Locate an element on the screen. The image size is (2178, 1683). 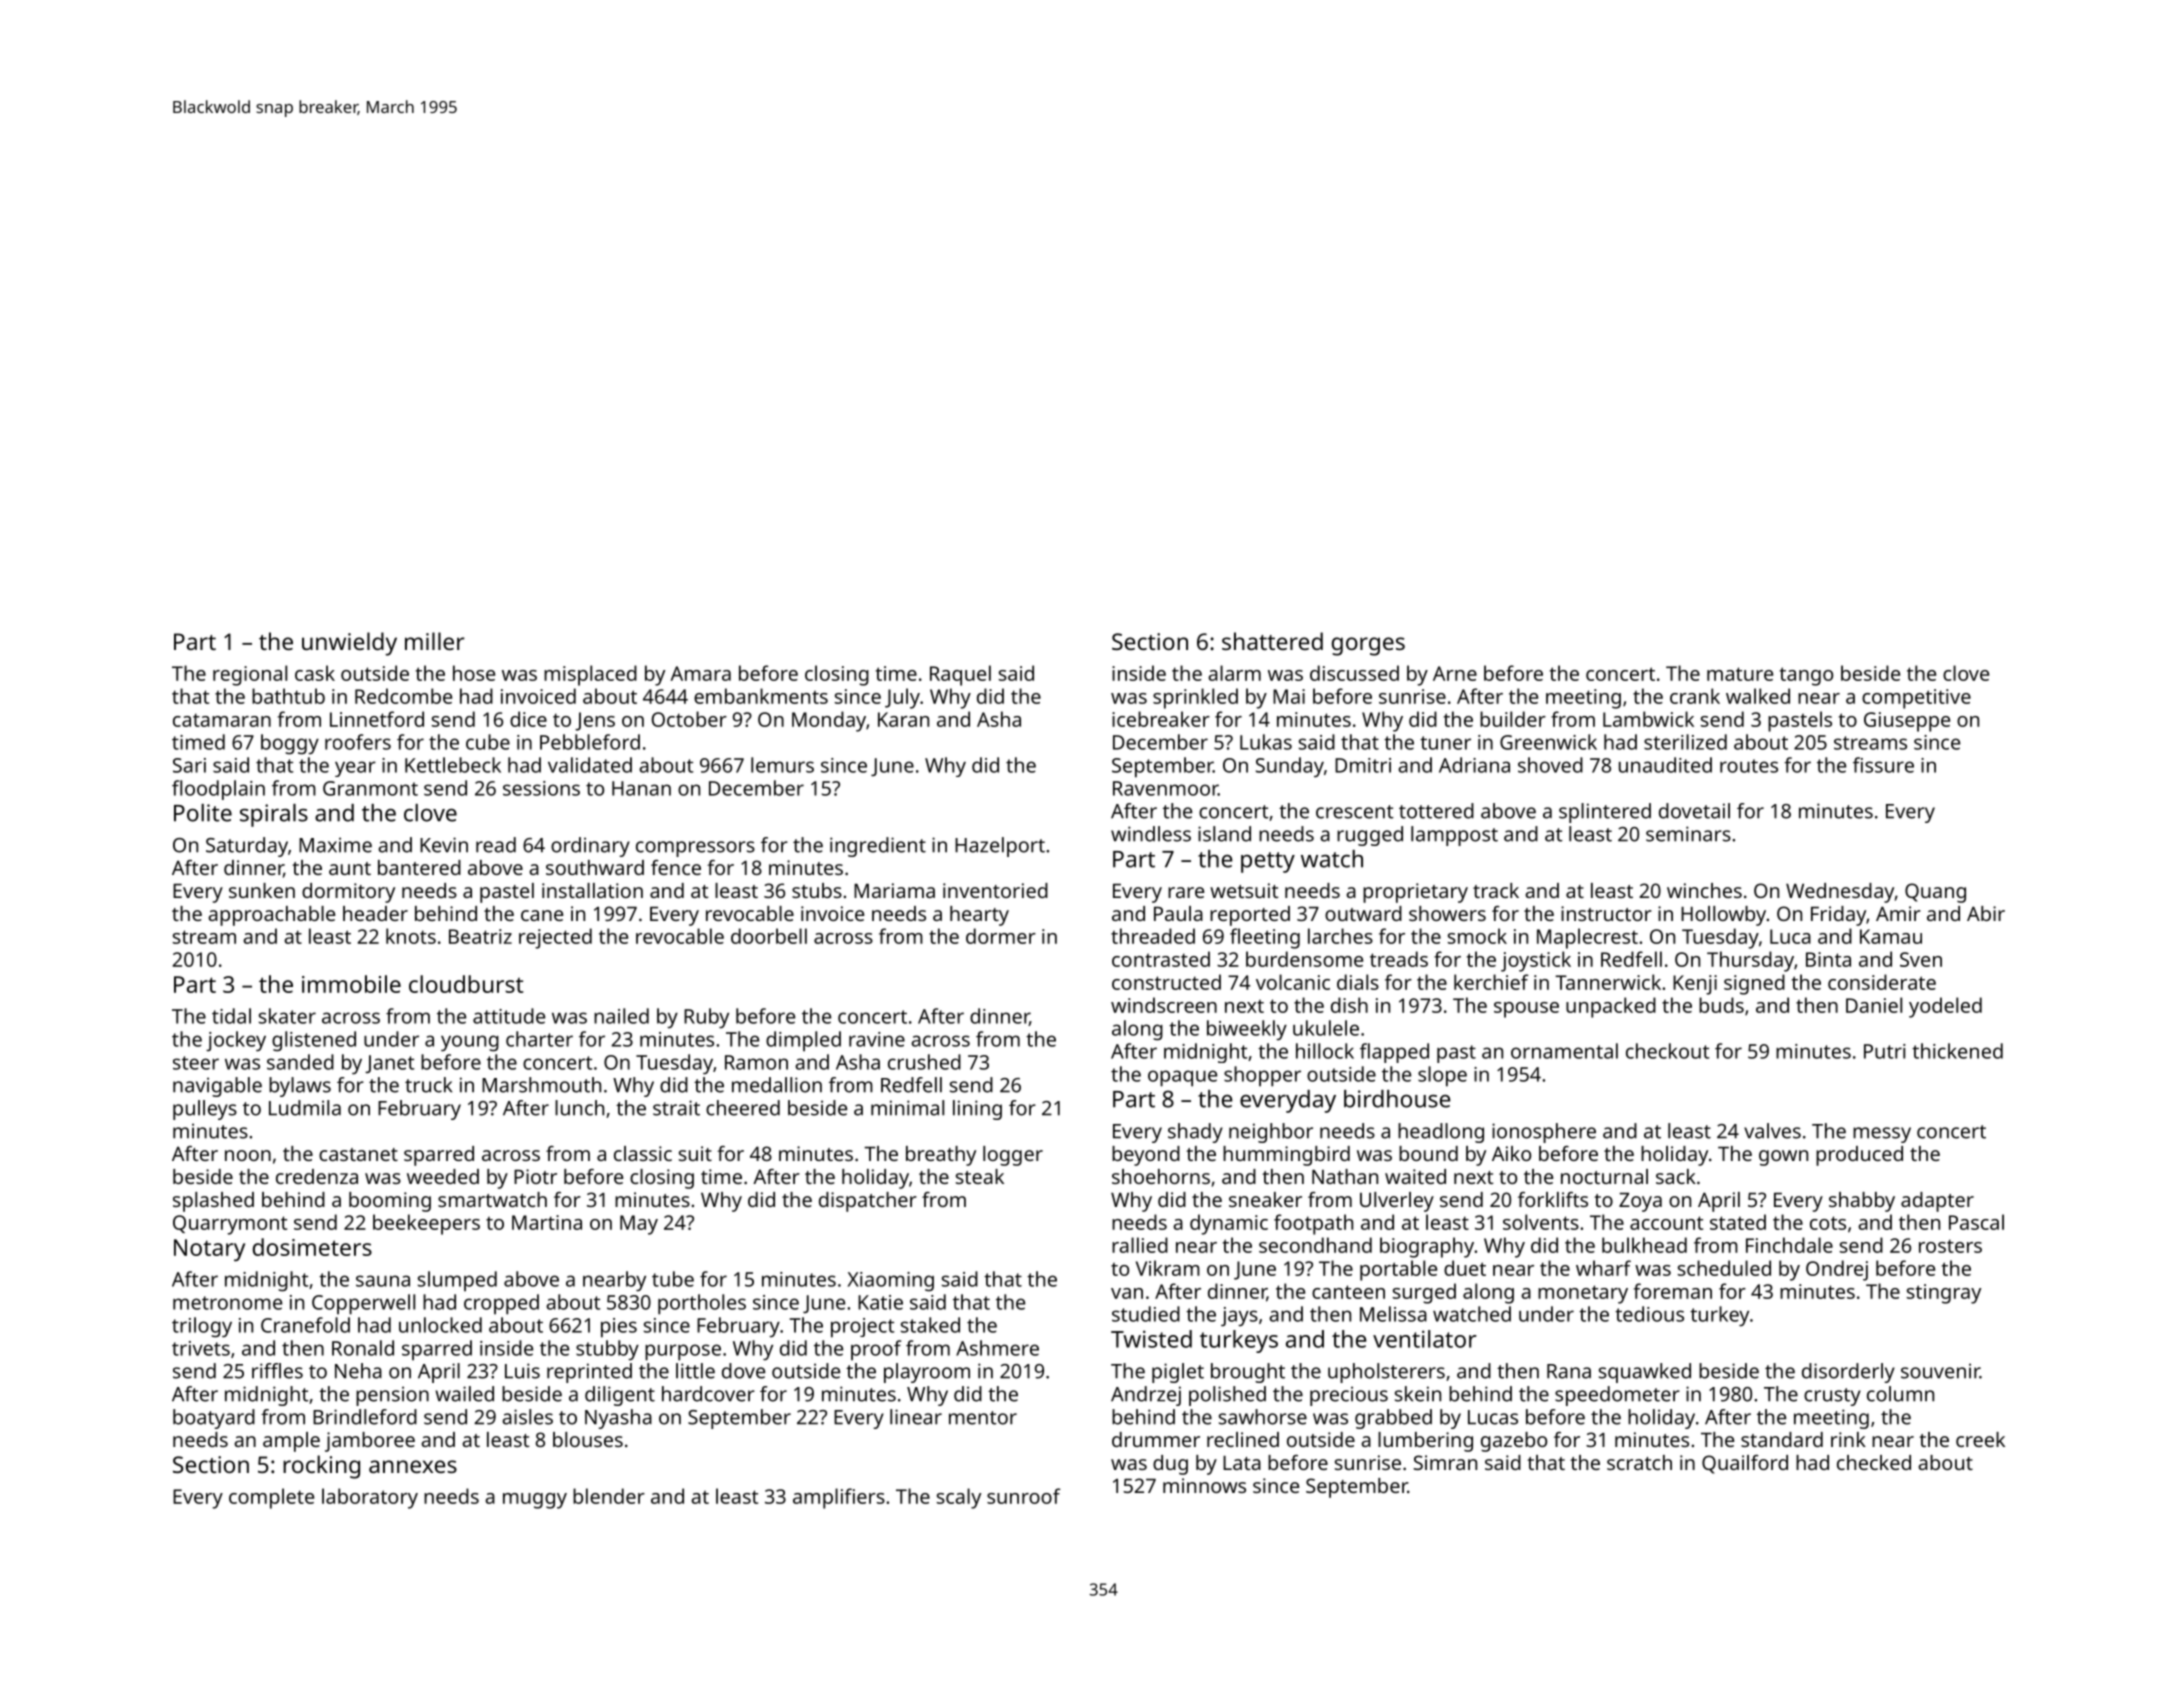
Lukas is located at coordinates (1266, 742).
